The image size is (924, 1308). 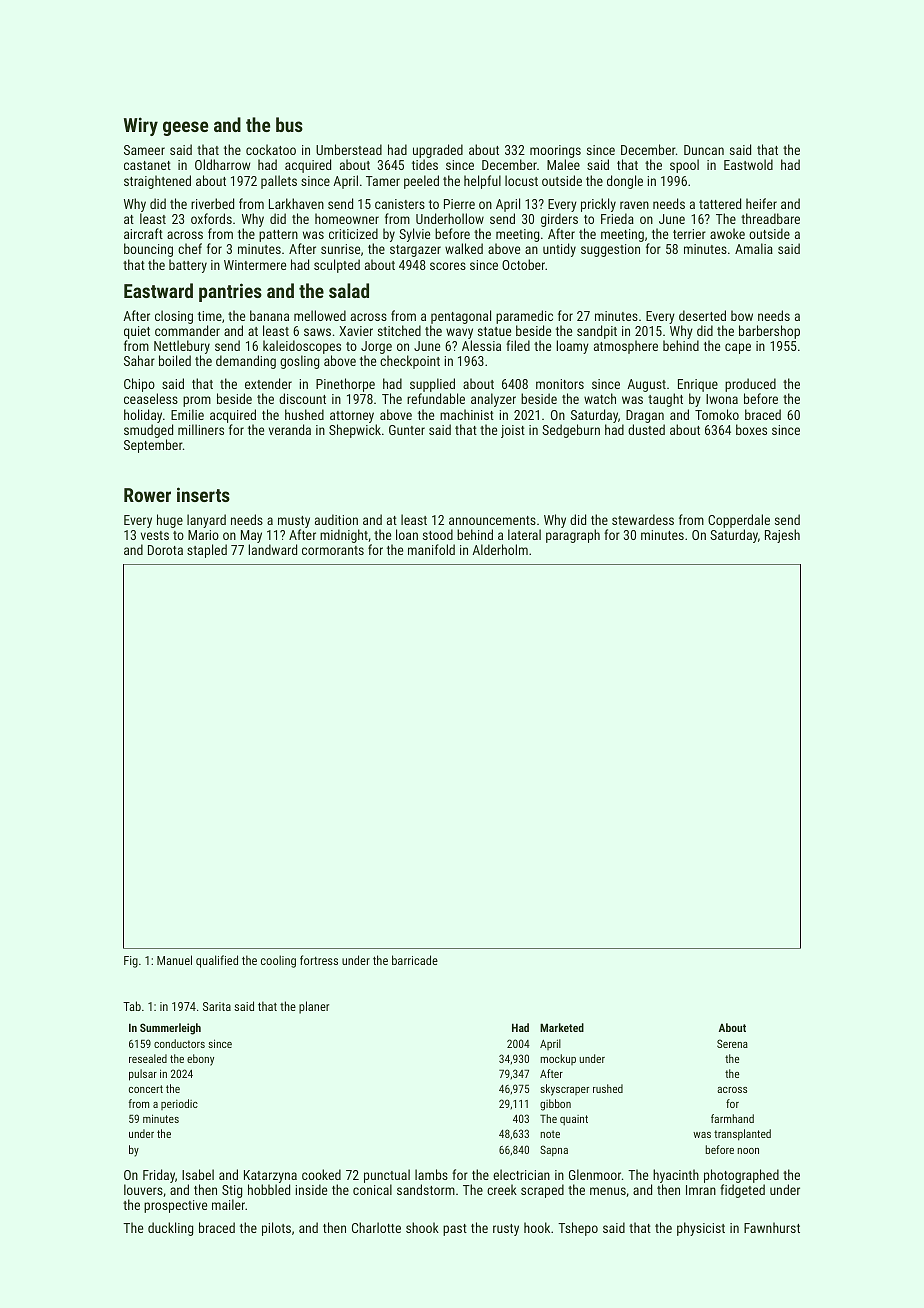 I want to click on spool, so click(x=684, y=166).
